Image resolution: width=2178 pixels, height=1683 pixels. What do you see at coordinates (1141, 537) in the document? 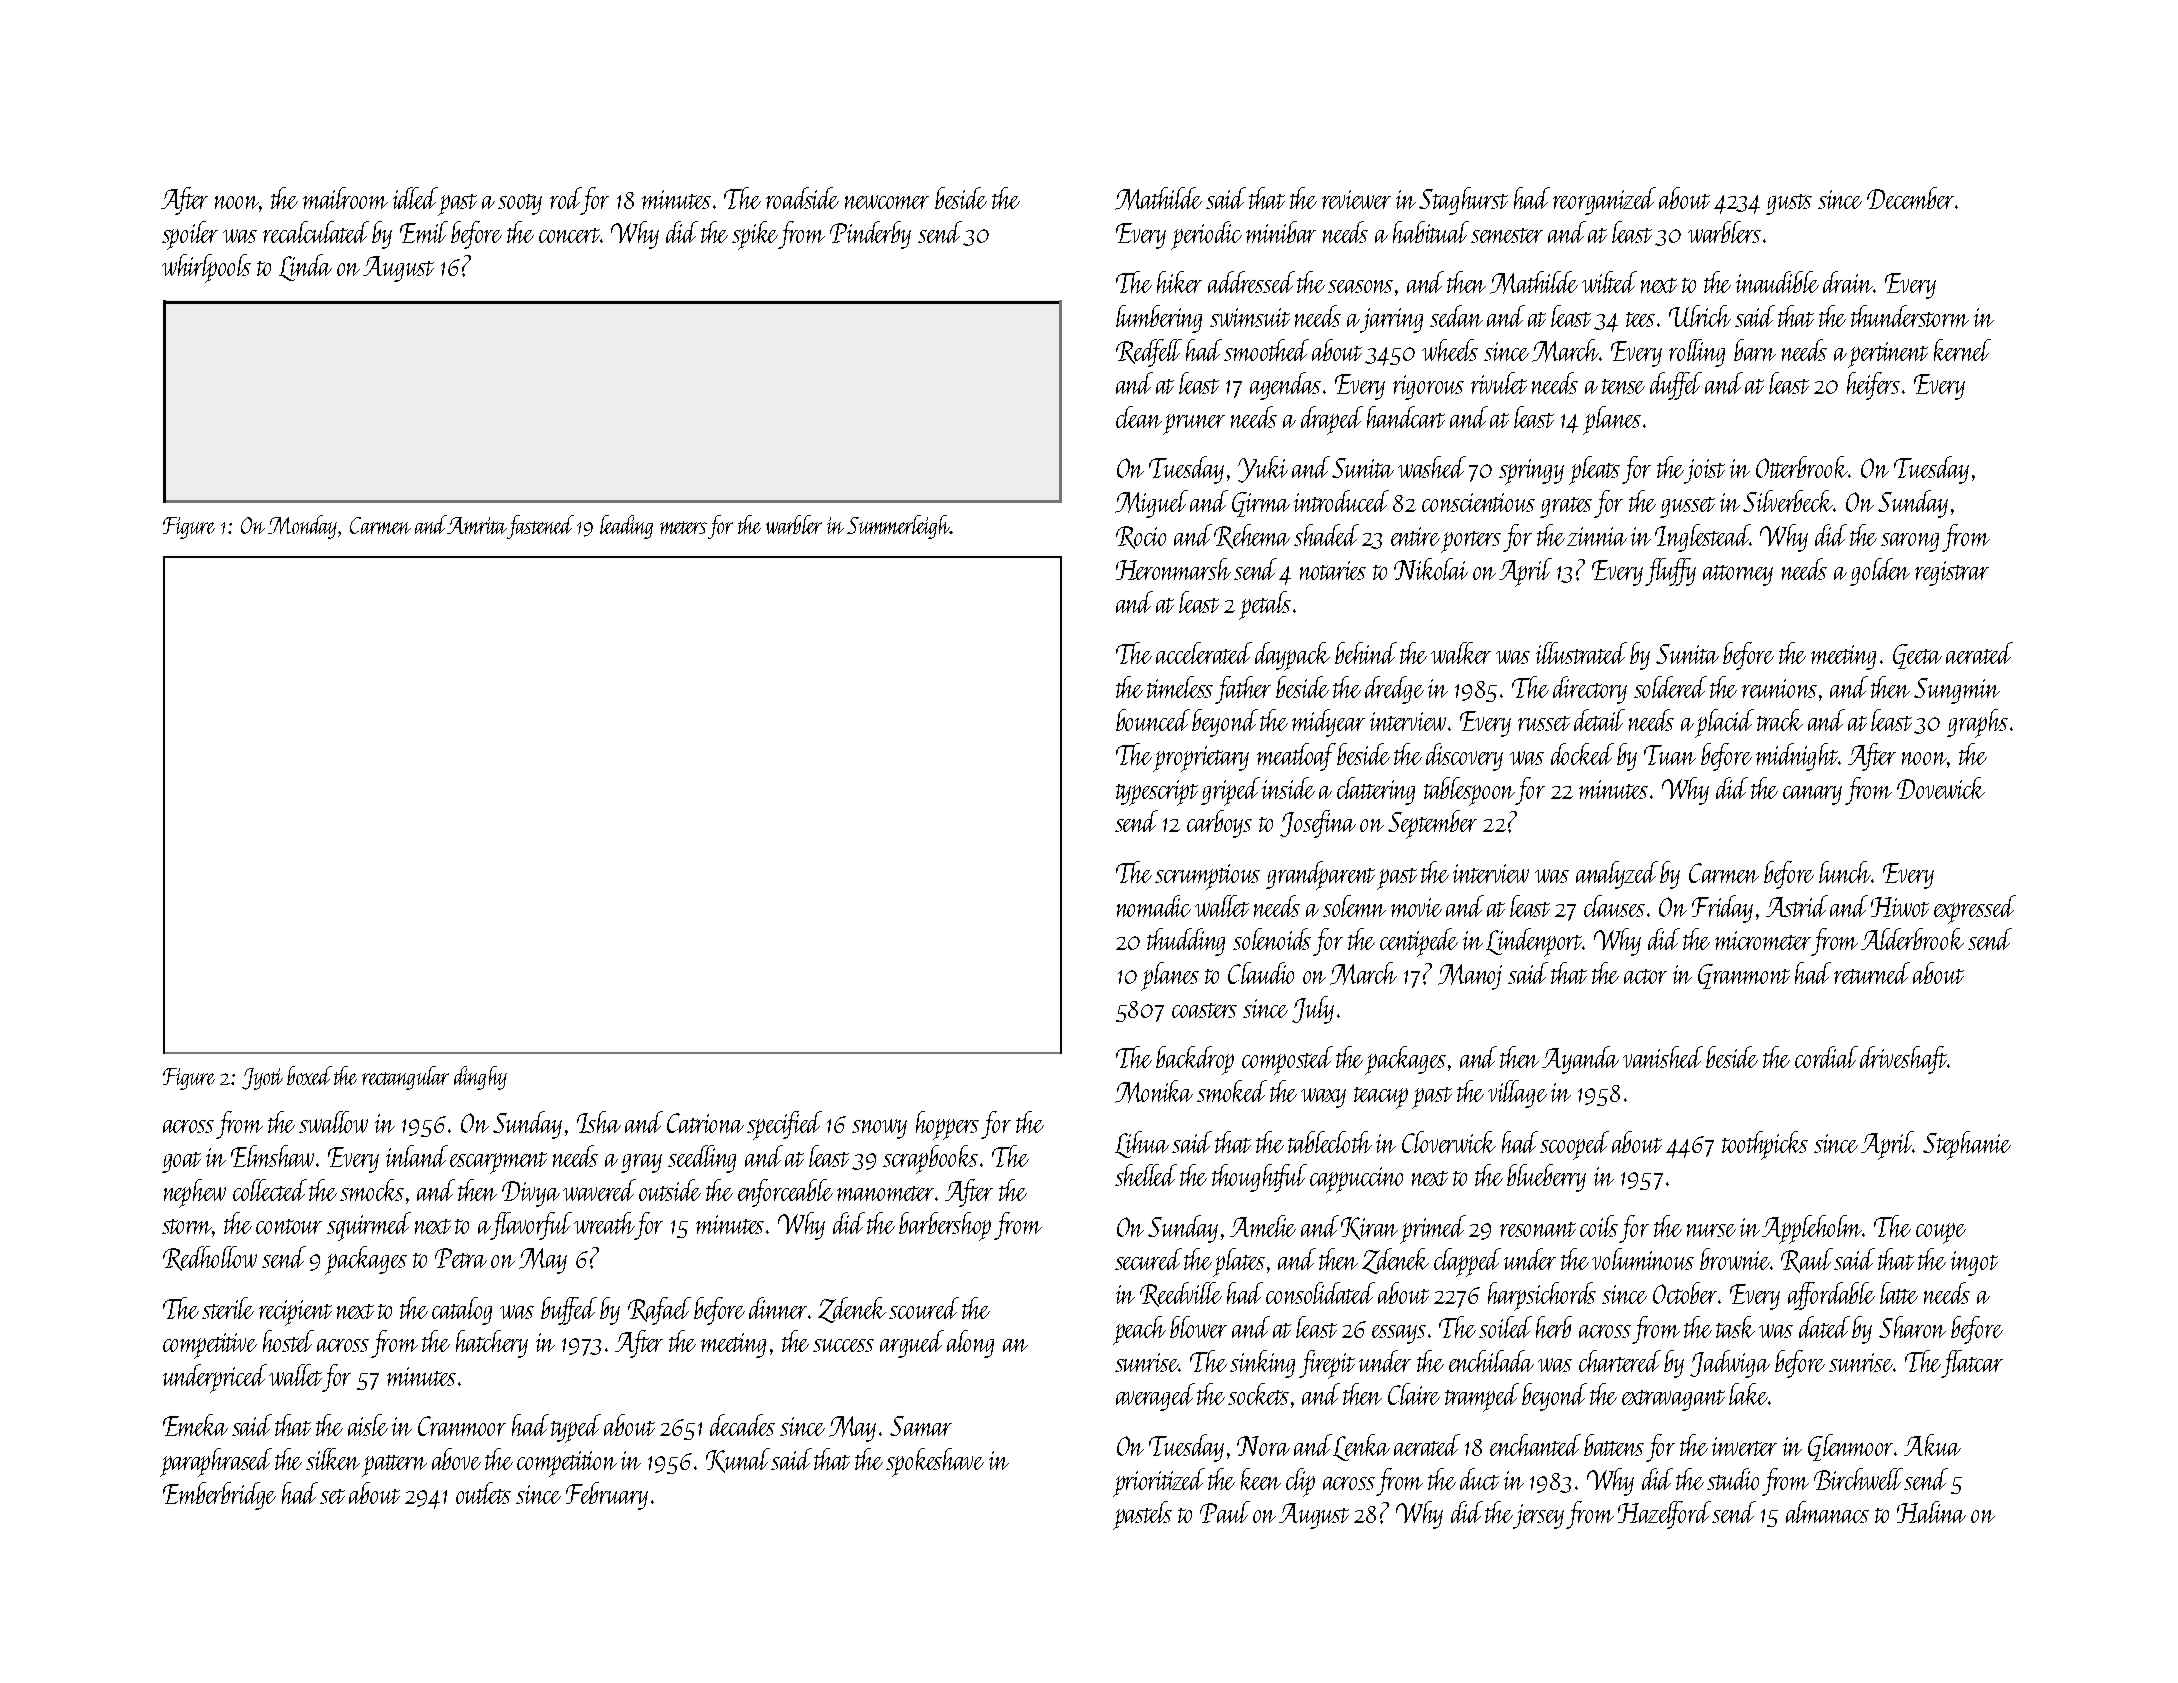
I see `Rocio` at bounding box center [1141, 537].
